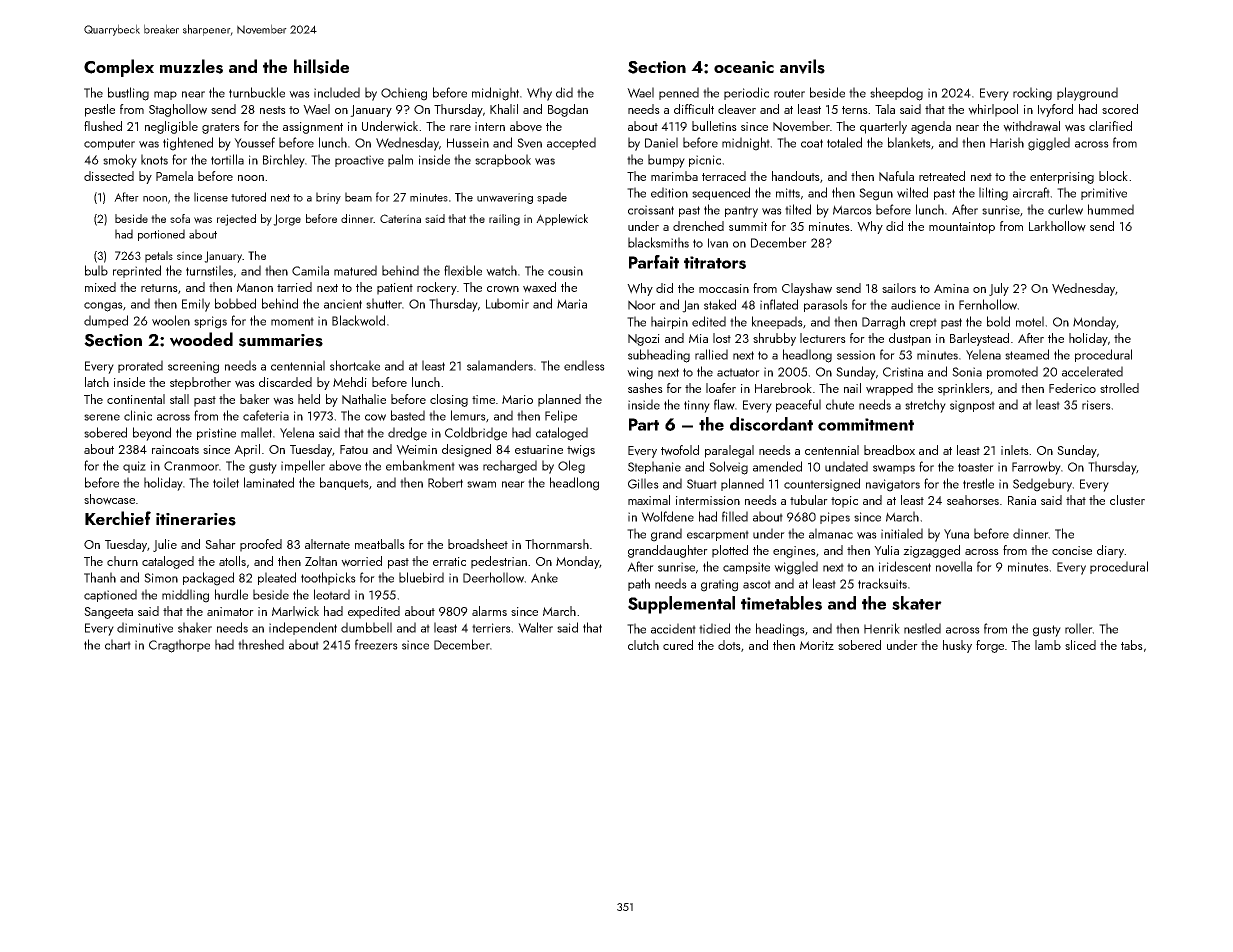 Image resolution: width=1233 pixels, height=952 pixels. Describe the element at coordinates (539, 449) in the screenshot. I see `estuarine` at that location.
